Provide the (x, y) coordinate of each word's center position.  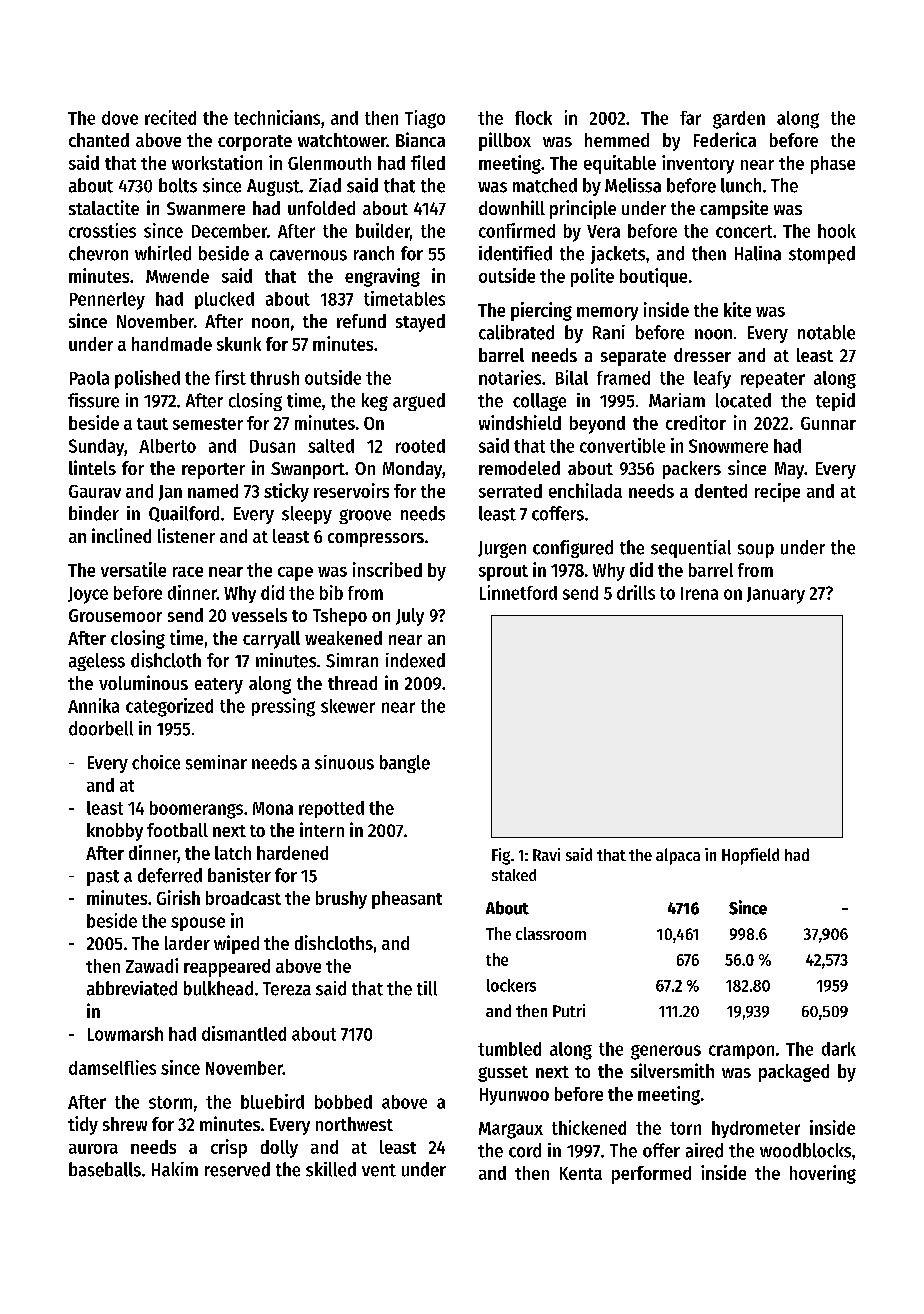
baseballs (105, 1169)
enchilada (585, 490)
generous (666, 1052)
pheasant (407, 900)
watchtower (342, 140)
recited (170, 117)
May (789, 470)
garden (739, 120)
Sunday (96, 447)
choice (156, 762)
